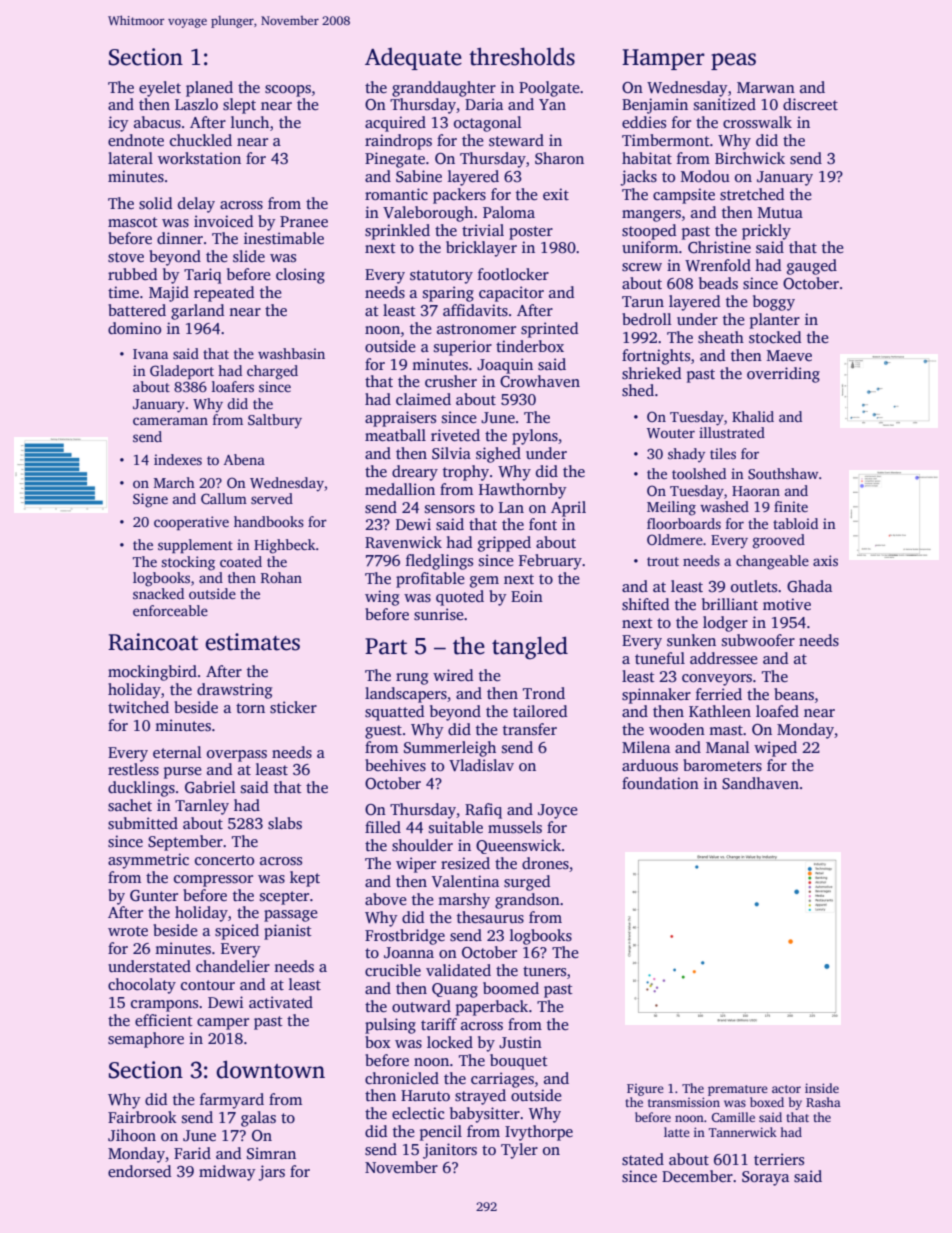 The width and height of the screenshot is (952, 1233). What do you see at coordinates (719, 694) in the screenshot?
I see `ferried` at bounding box center [719, 694].
